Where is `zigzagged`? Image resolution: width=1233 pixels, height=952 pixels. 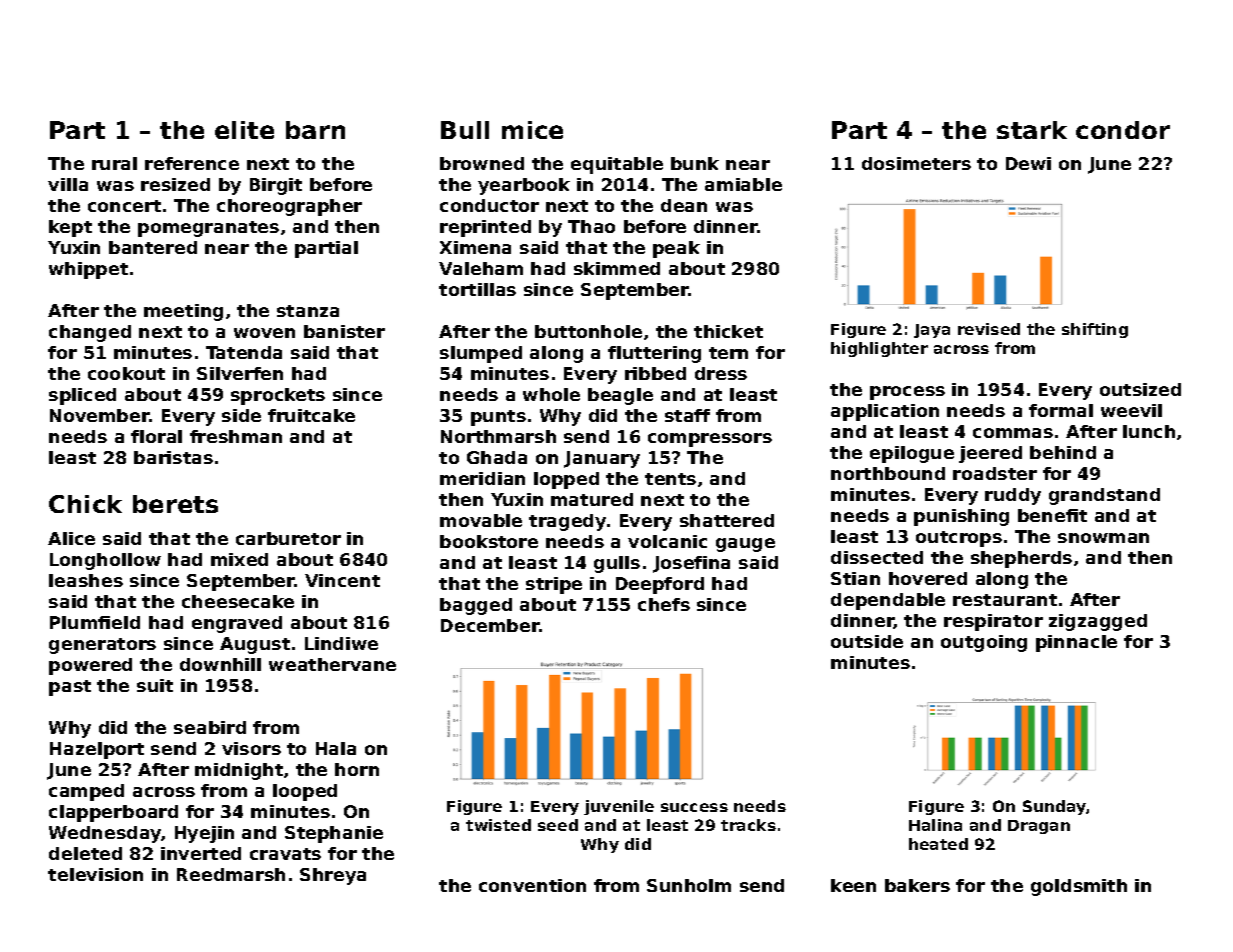 zigzagged is located at coordinates (1098, 622).
